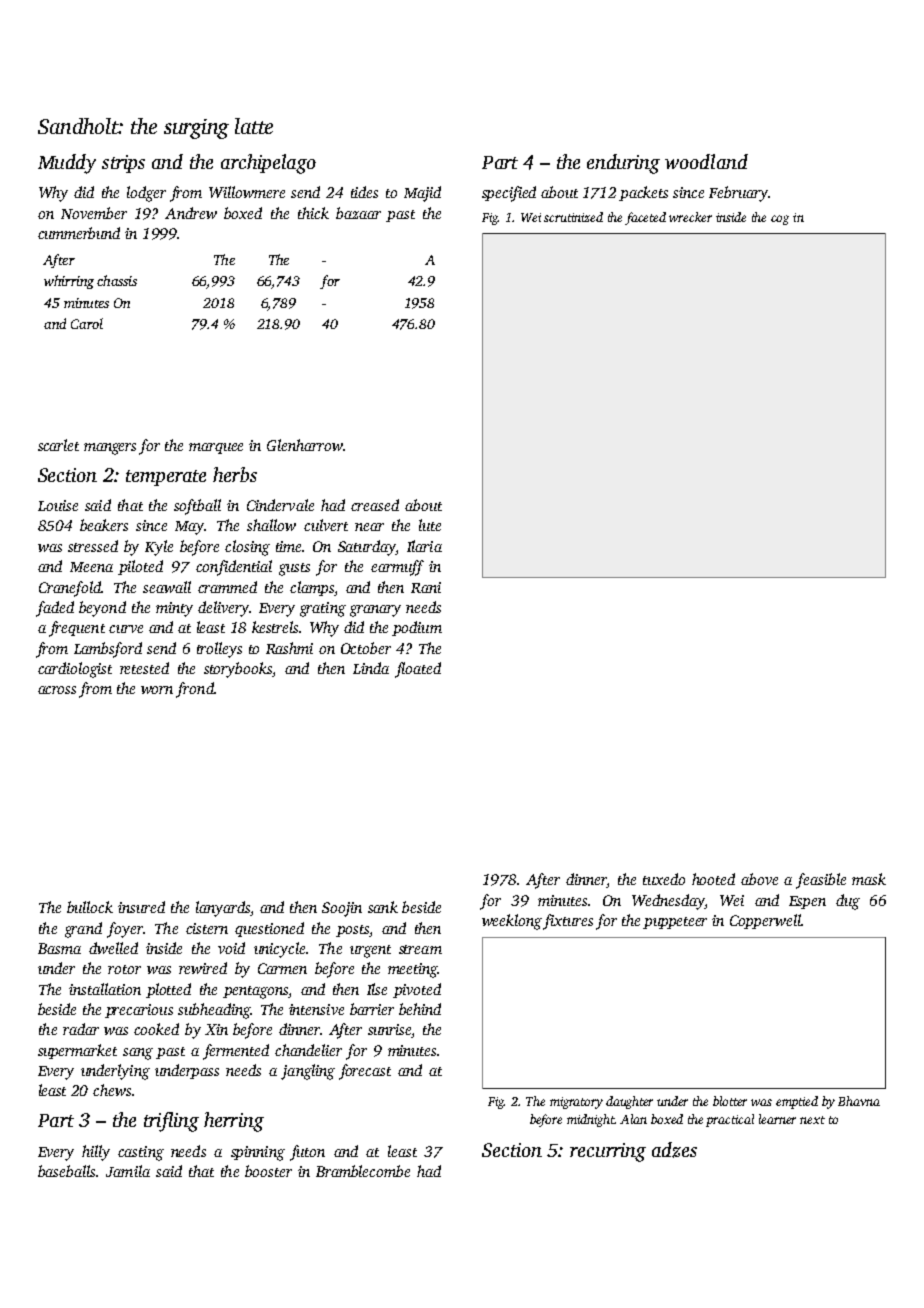  Describe the element at coordinates (430, 525) in the screenshot. I see `lute` at that location.
